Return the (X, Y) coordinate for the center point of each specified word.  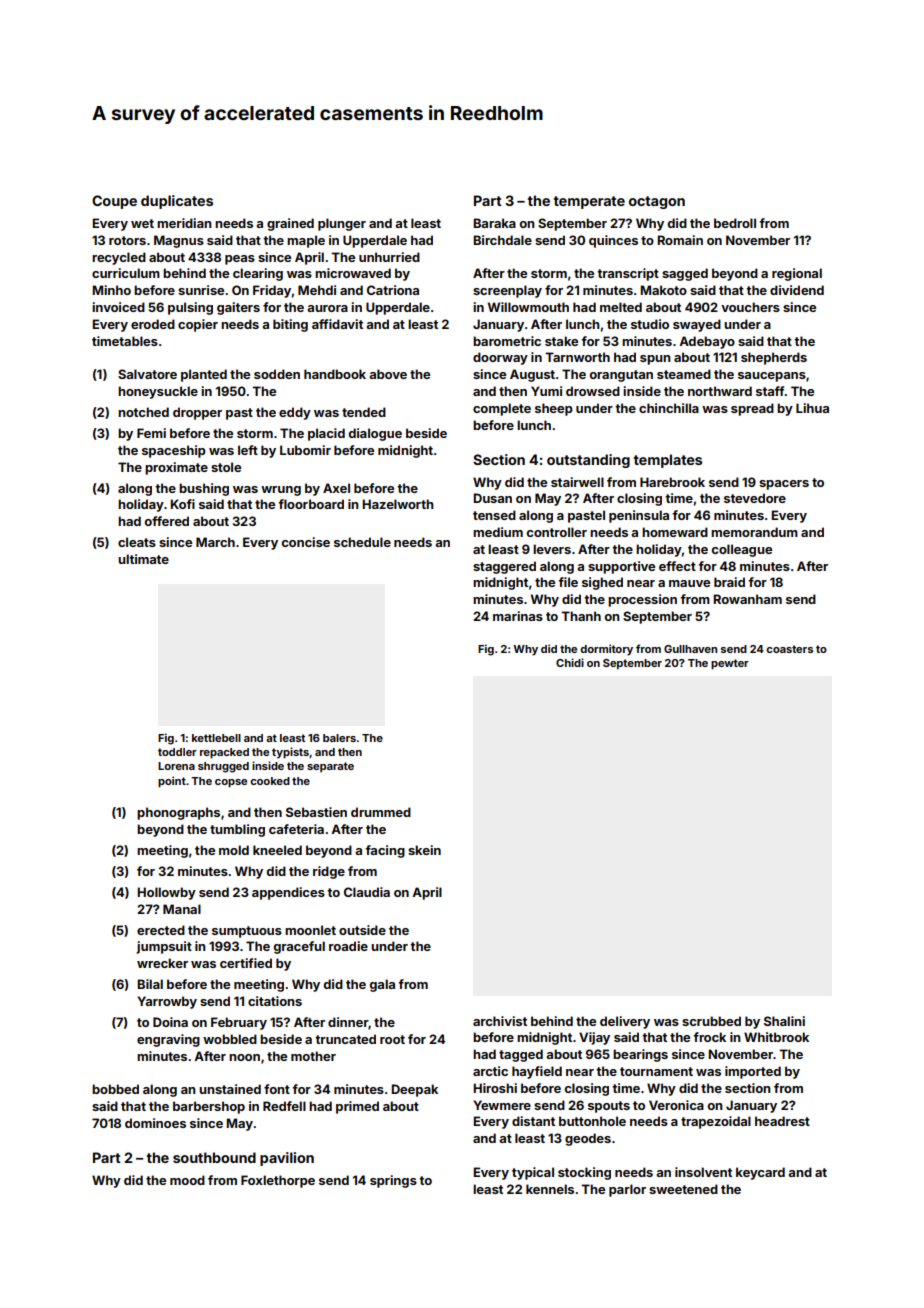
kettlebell (216, 738)
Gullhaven (690, 649)
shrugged (223, 767)
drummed (381, 812)
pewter (730, 664)
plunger (342, 224)
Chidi (570, 662)
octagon (657, 202)
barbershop (209, 1107)
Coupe (114, 202)
